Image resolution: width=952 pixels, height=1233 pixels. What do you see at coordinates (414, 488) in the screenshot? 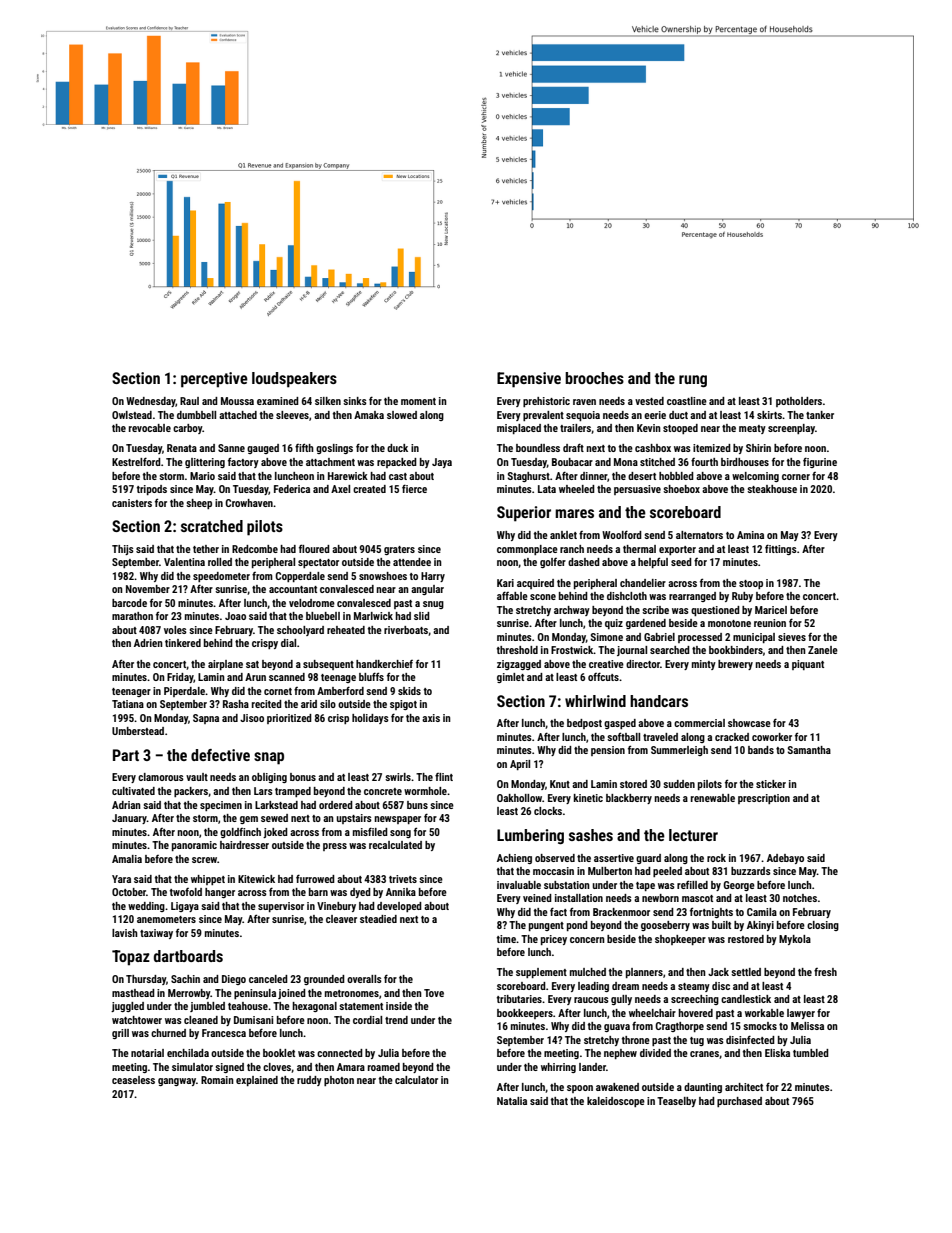
I see `fierce` at bounding box center [414, 488].
